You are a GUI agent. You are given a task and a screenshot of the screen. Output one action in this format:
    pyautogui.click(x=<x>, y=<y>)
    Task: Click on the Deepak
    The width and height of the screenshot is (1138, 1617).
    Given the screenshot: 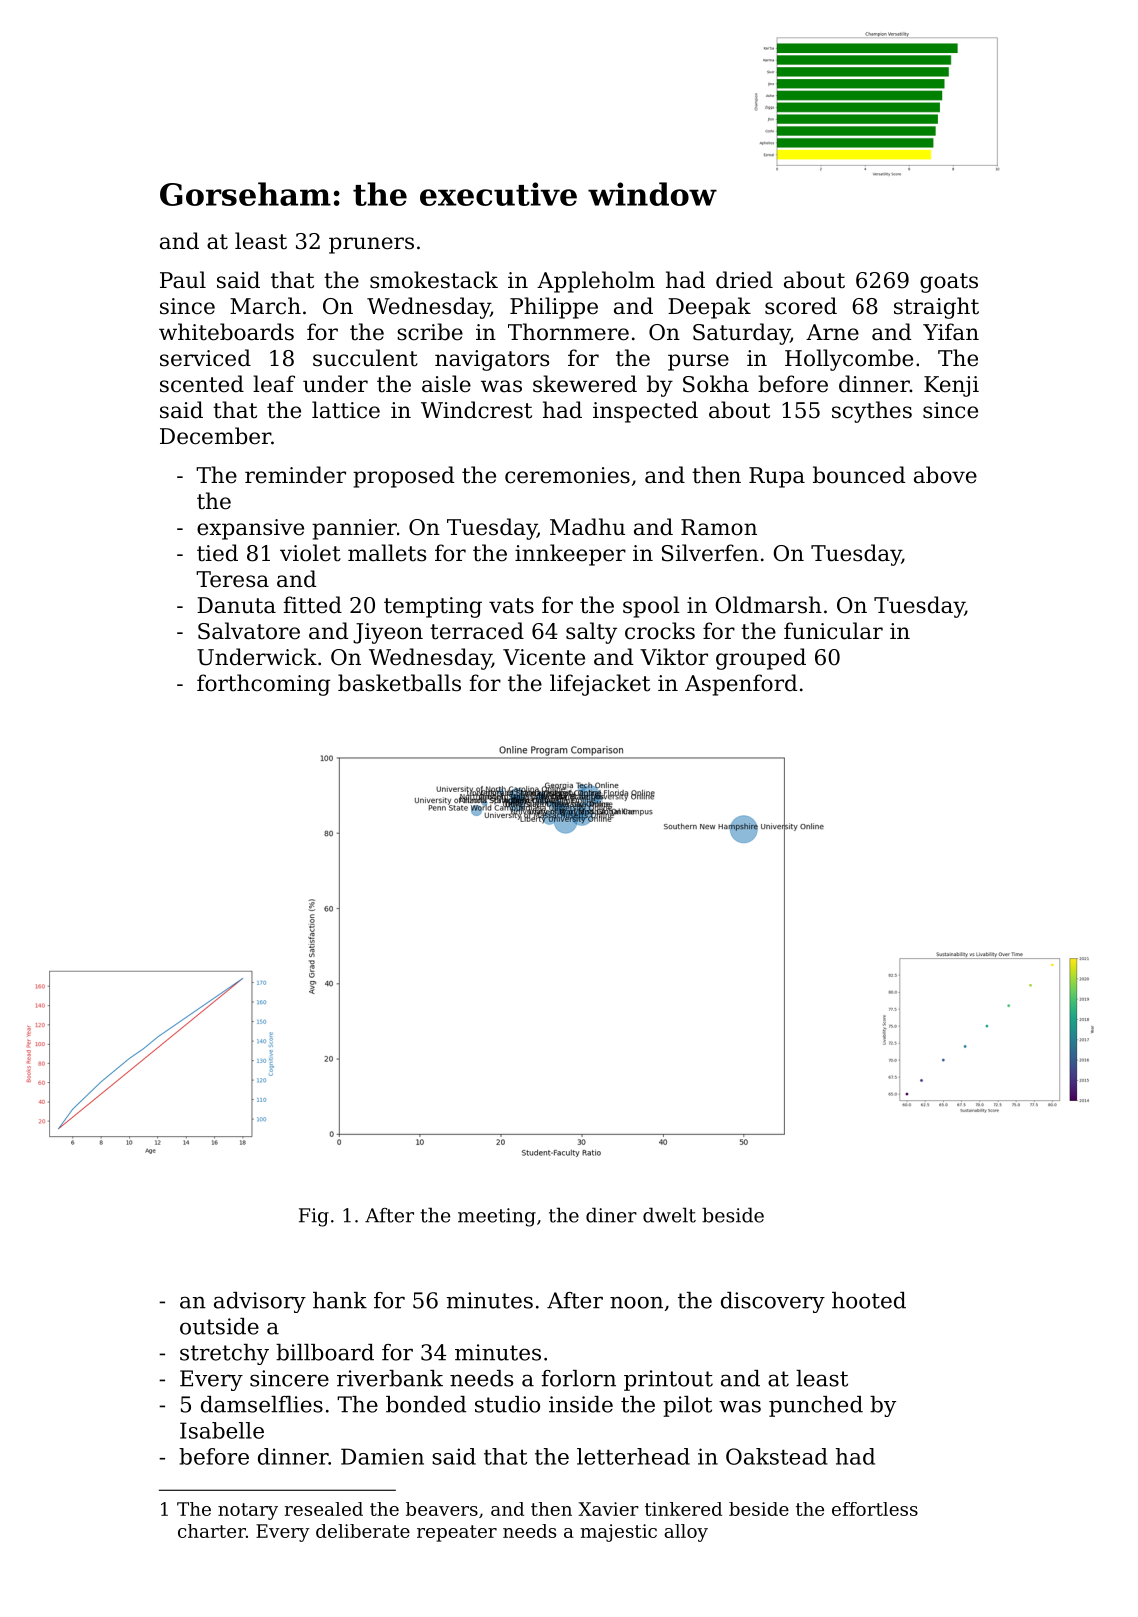 What is the action you would take?
    pyautogui.click(x=709, y=308)
